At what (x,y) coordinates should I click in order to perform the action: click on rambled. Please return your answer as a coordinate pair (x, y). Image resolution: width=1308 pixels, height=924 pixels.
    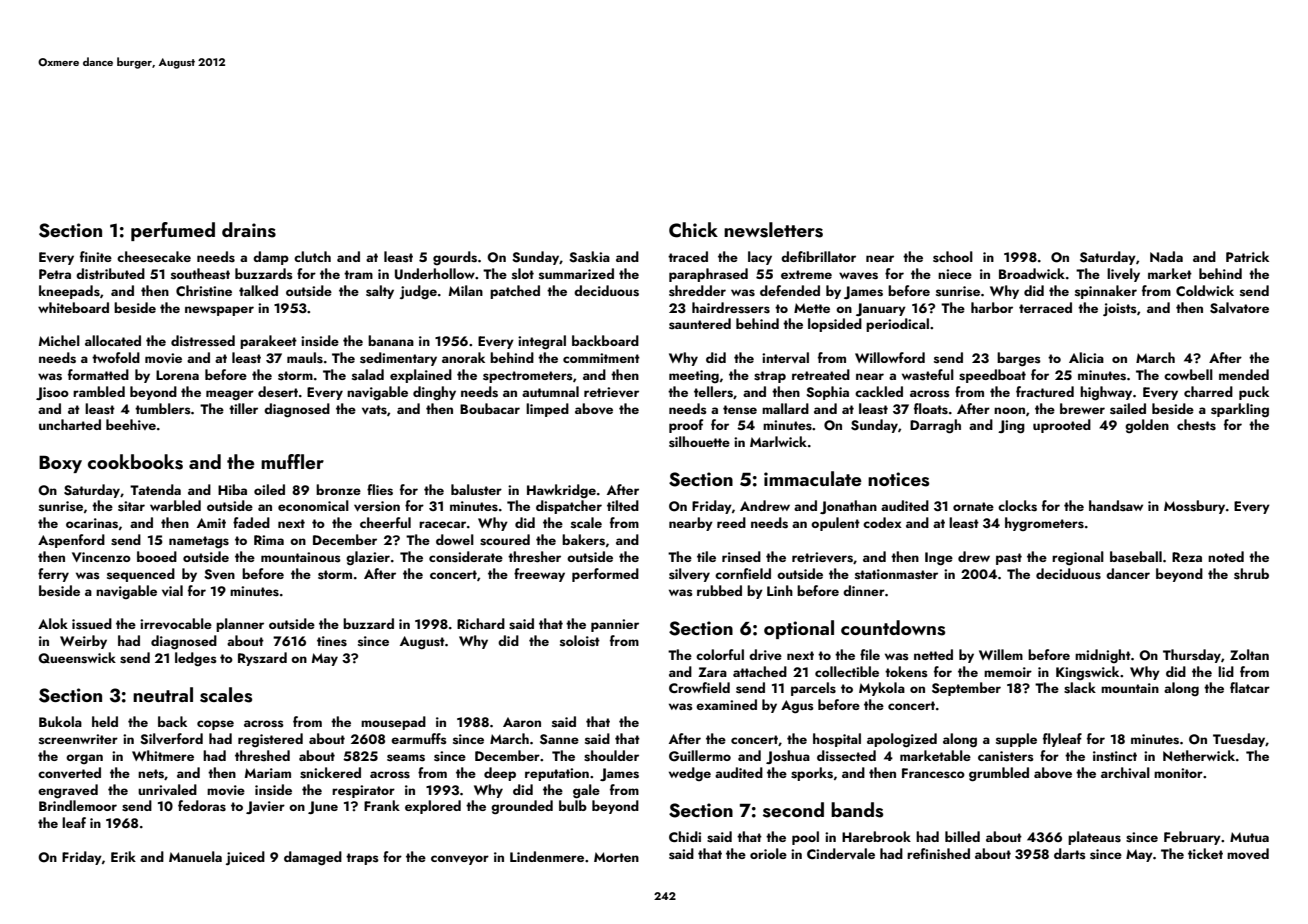
    Looking at the image, I should click on (99, 391).
